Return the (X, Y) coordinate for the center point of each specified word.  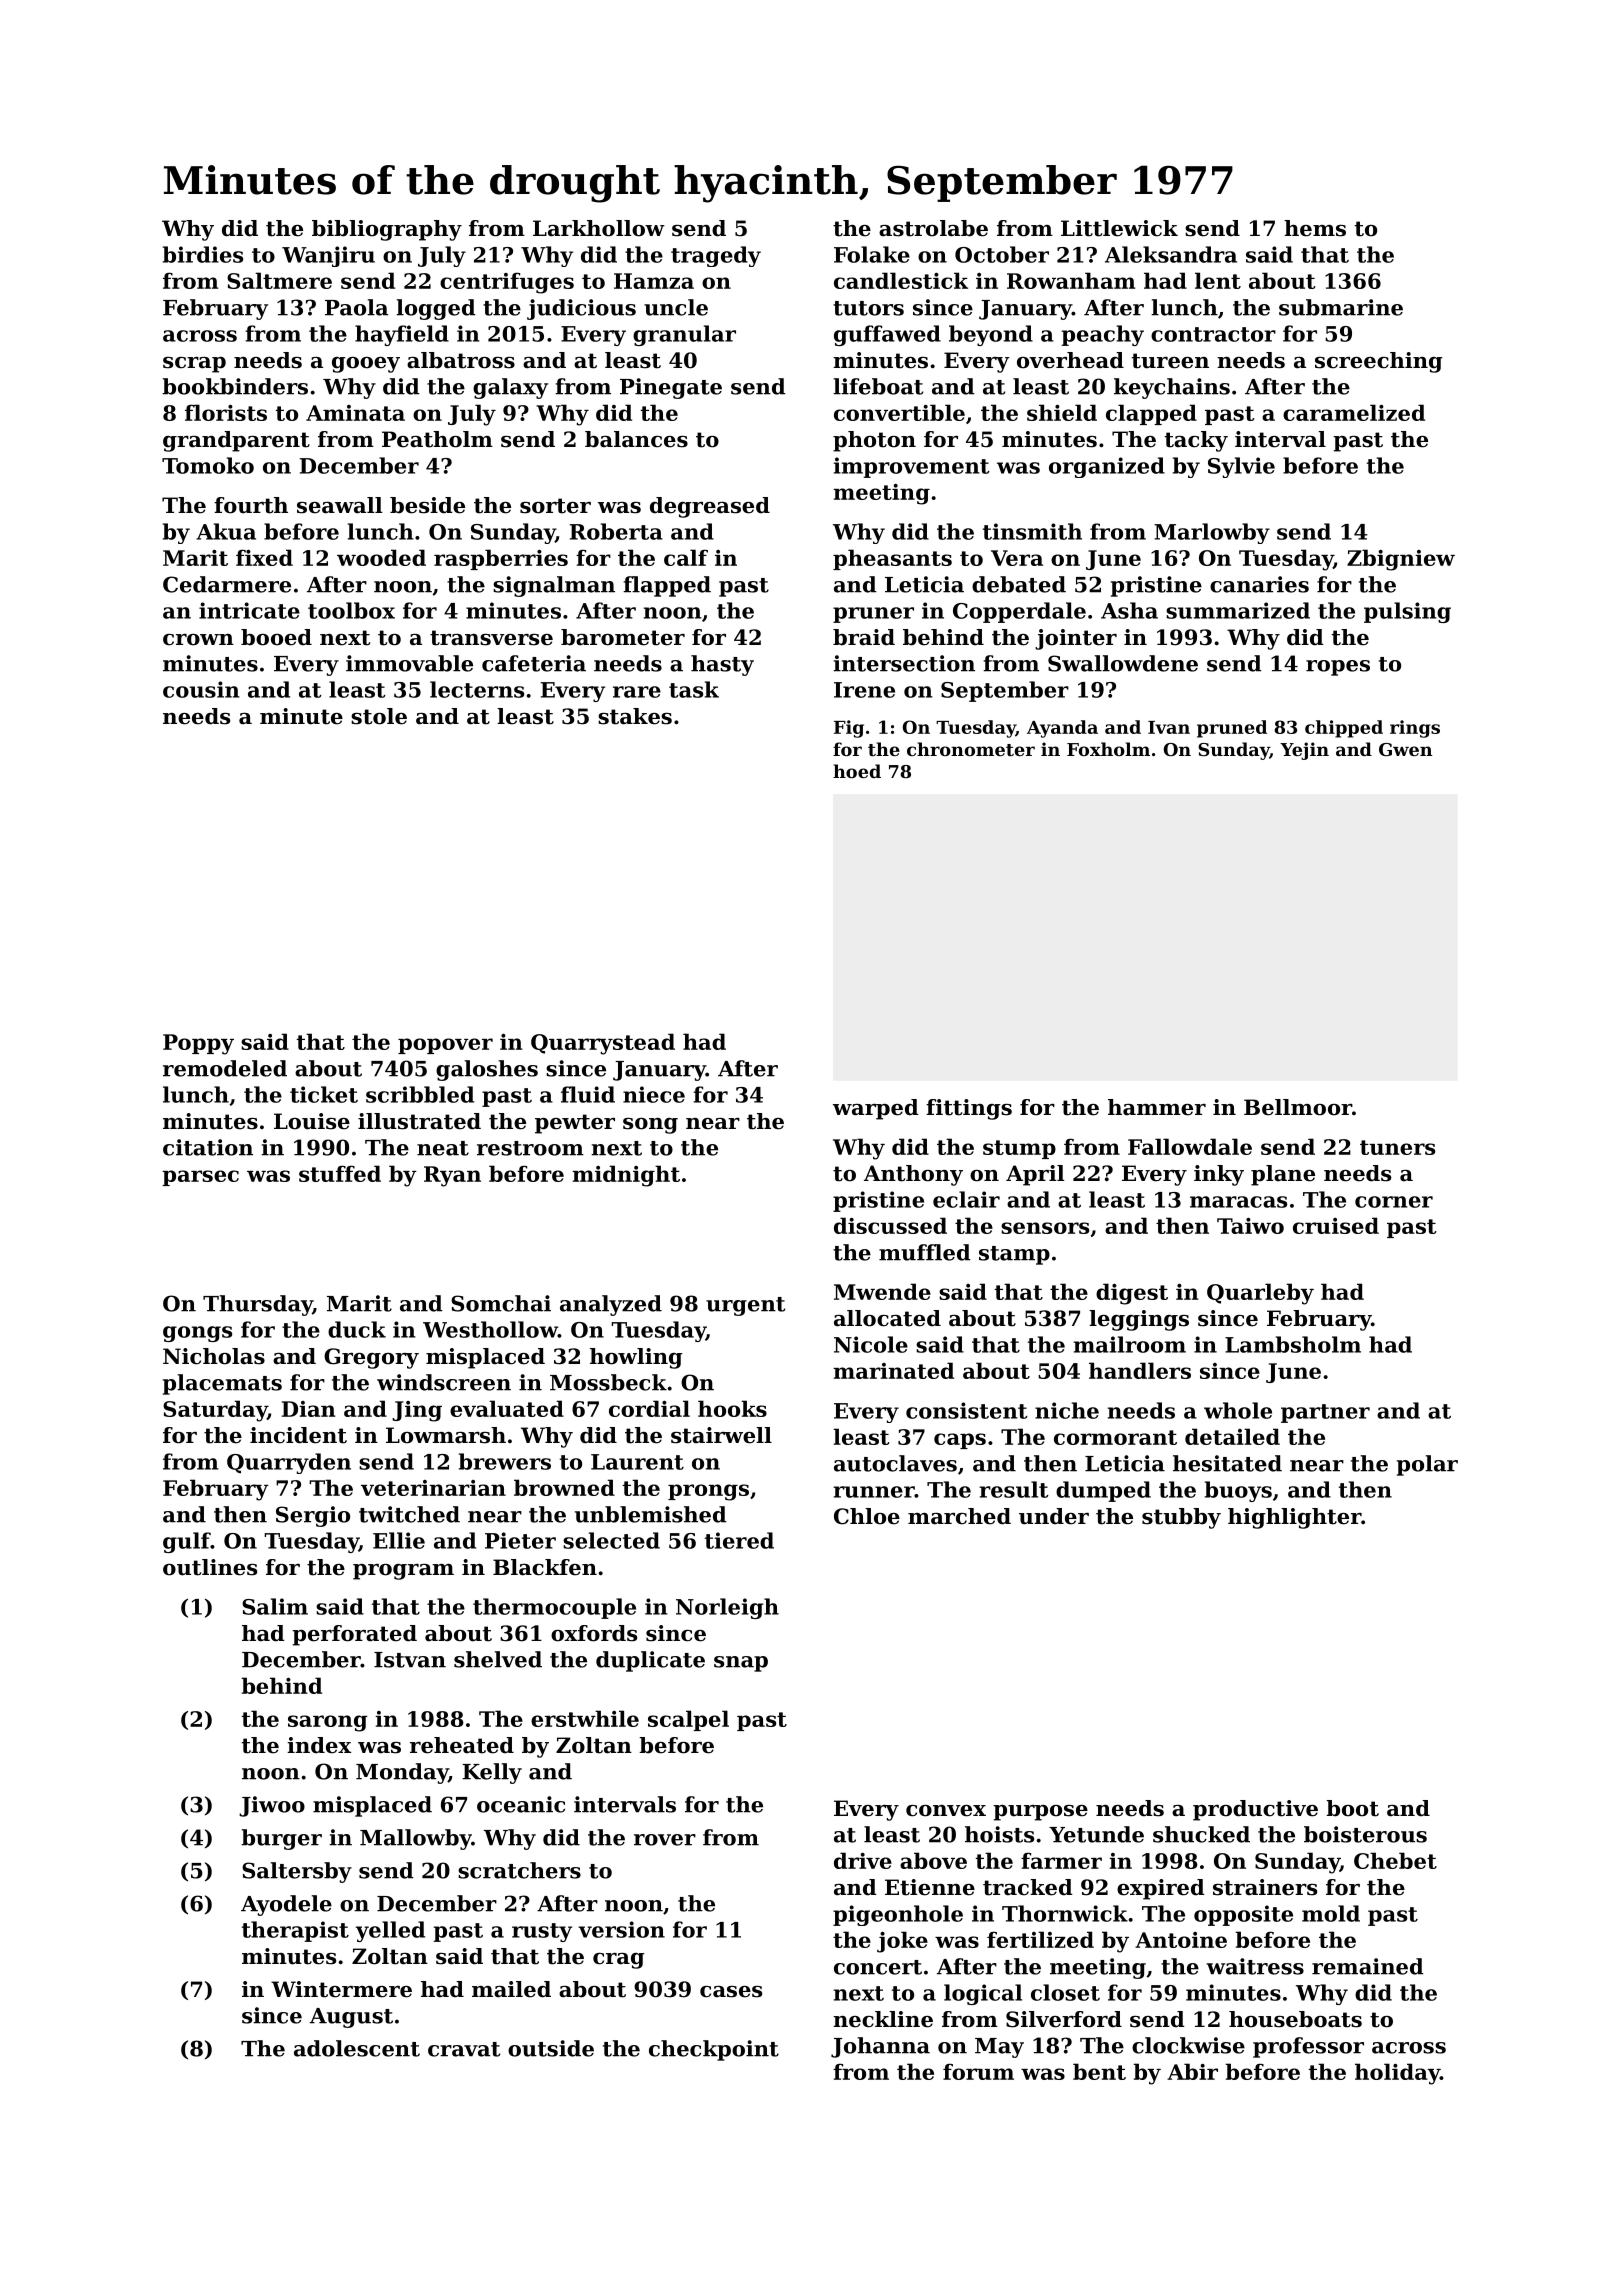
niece (654, 1094)
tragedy (716, 256)
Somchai (501, 1303)
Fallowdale (1190, 1146)
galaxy (510, 388)
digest (1132, 1294)
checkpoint (714, 2050)
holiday (1397, 2074)
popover (445, 1046)
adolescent (357, 2048)
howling (636, 1358)
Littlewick (1119, 228)
